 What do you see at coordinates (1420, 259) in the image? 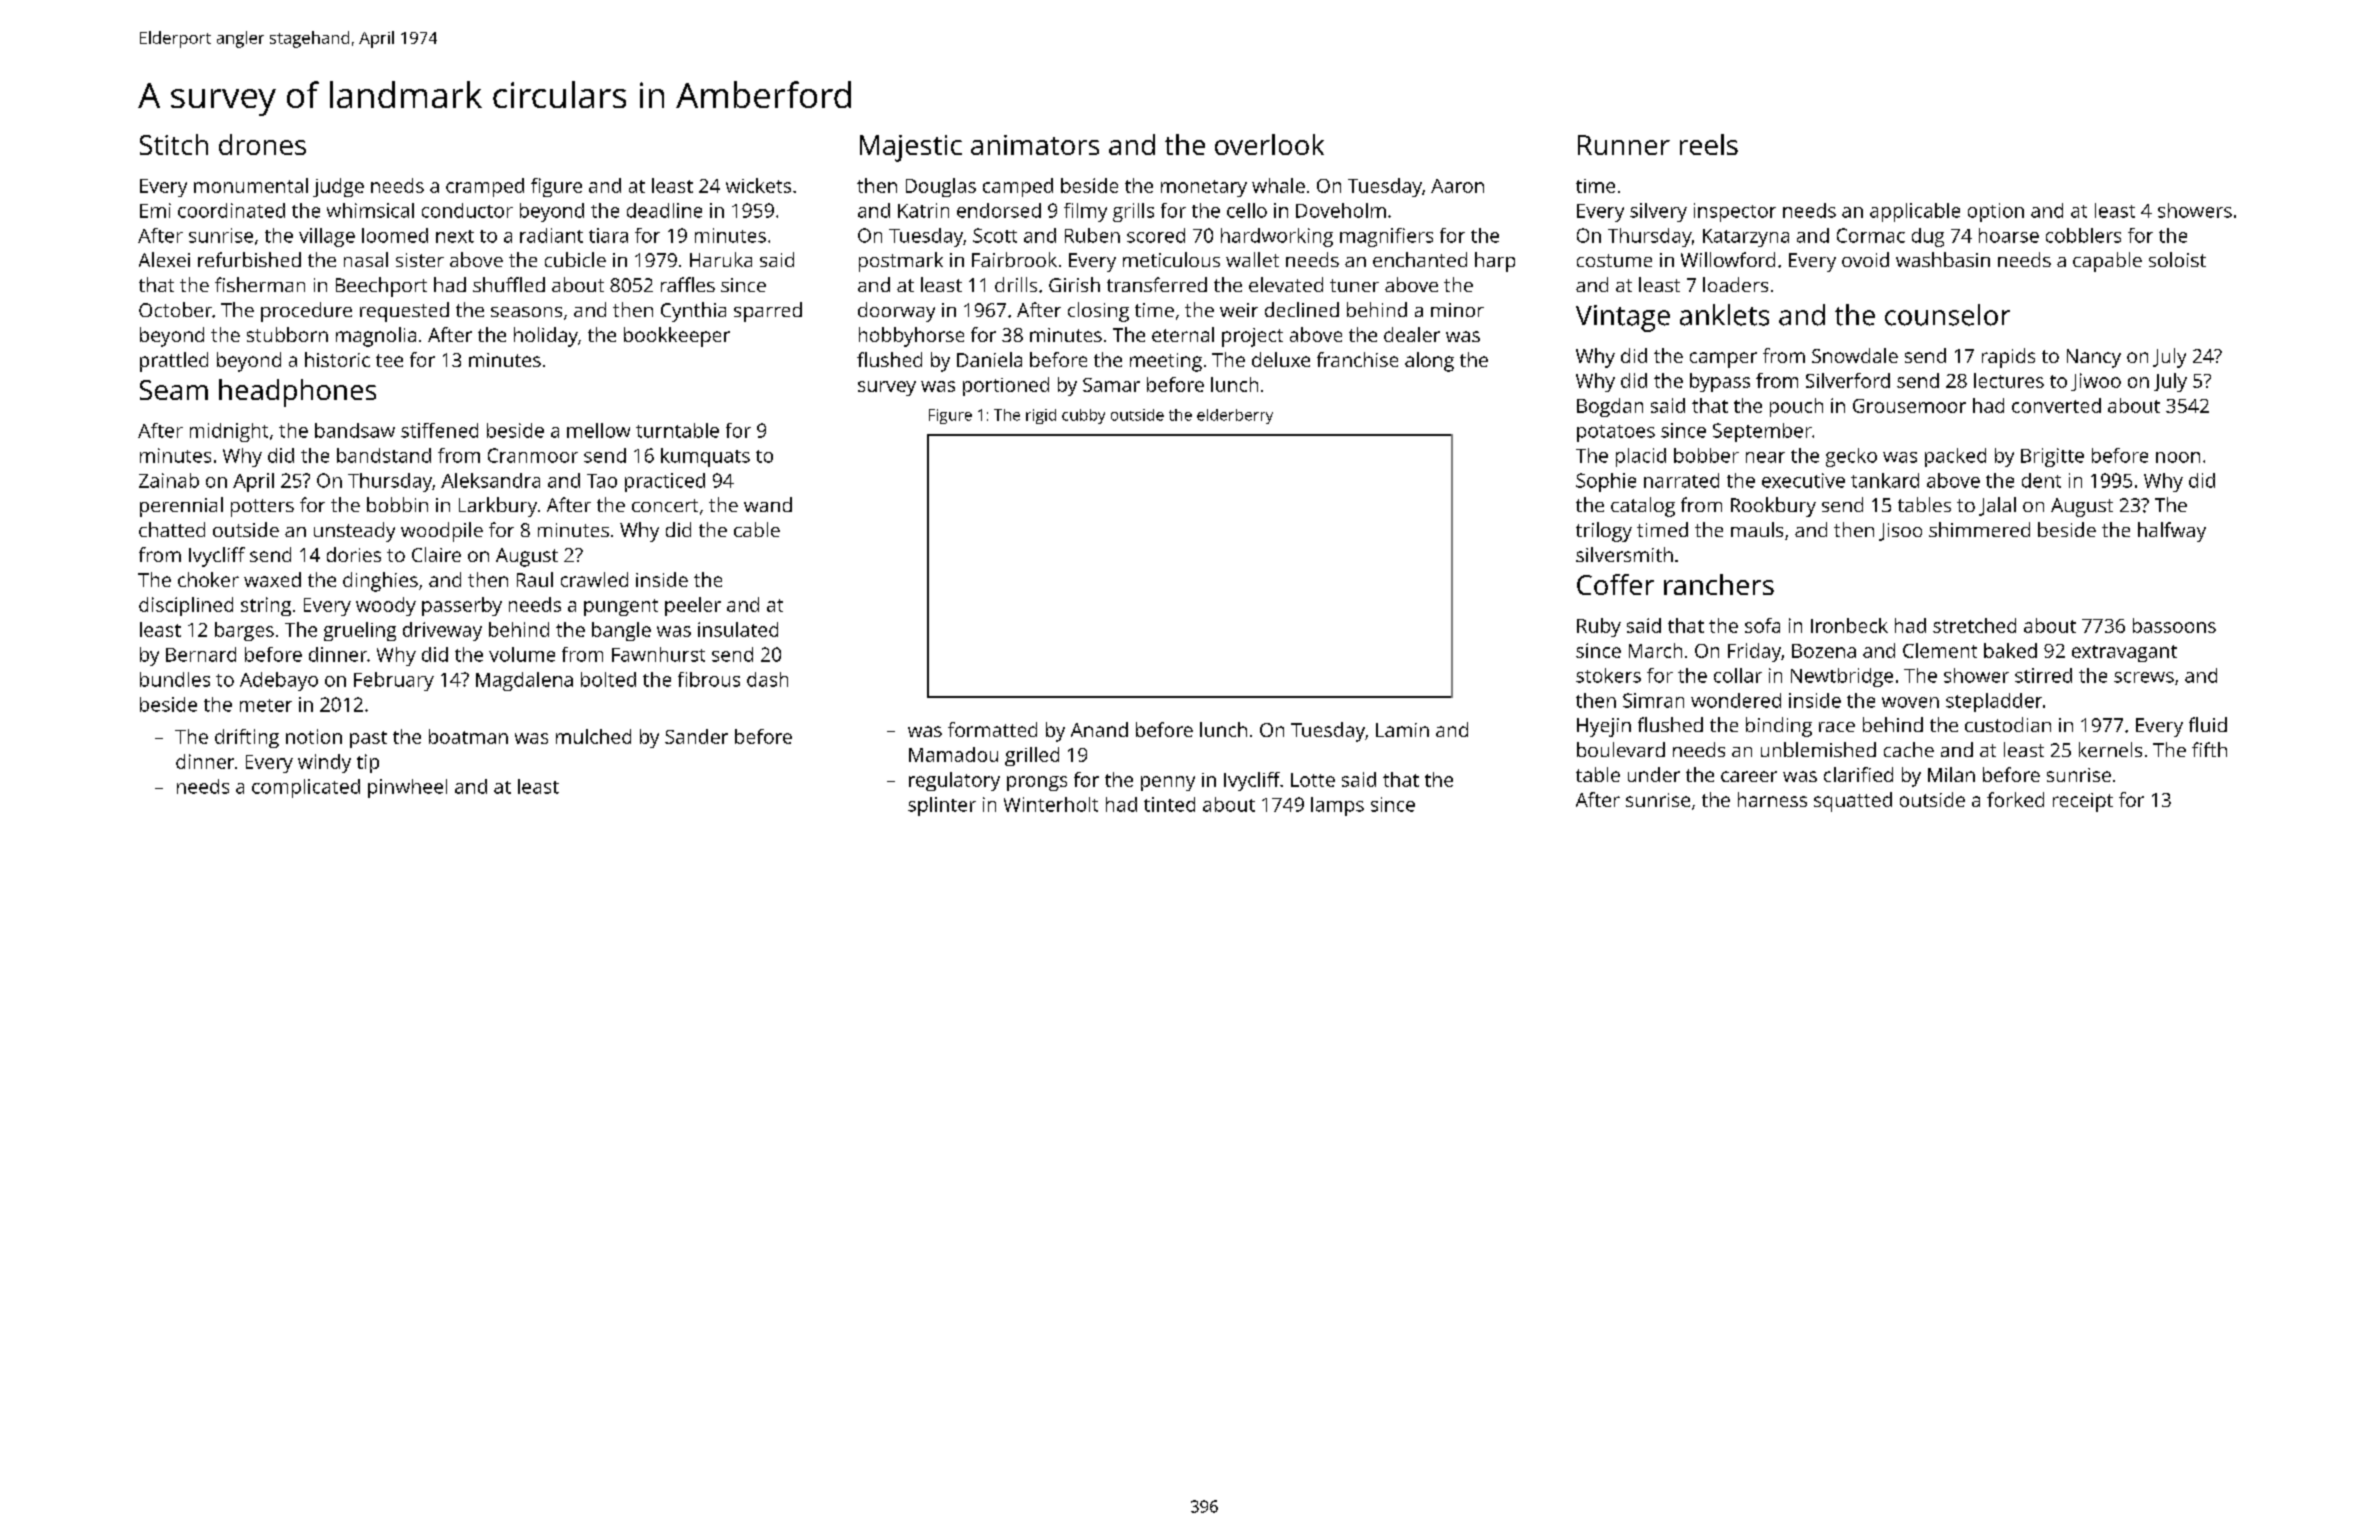
I see `enchanted` at bounding box center [1420, 259].
